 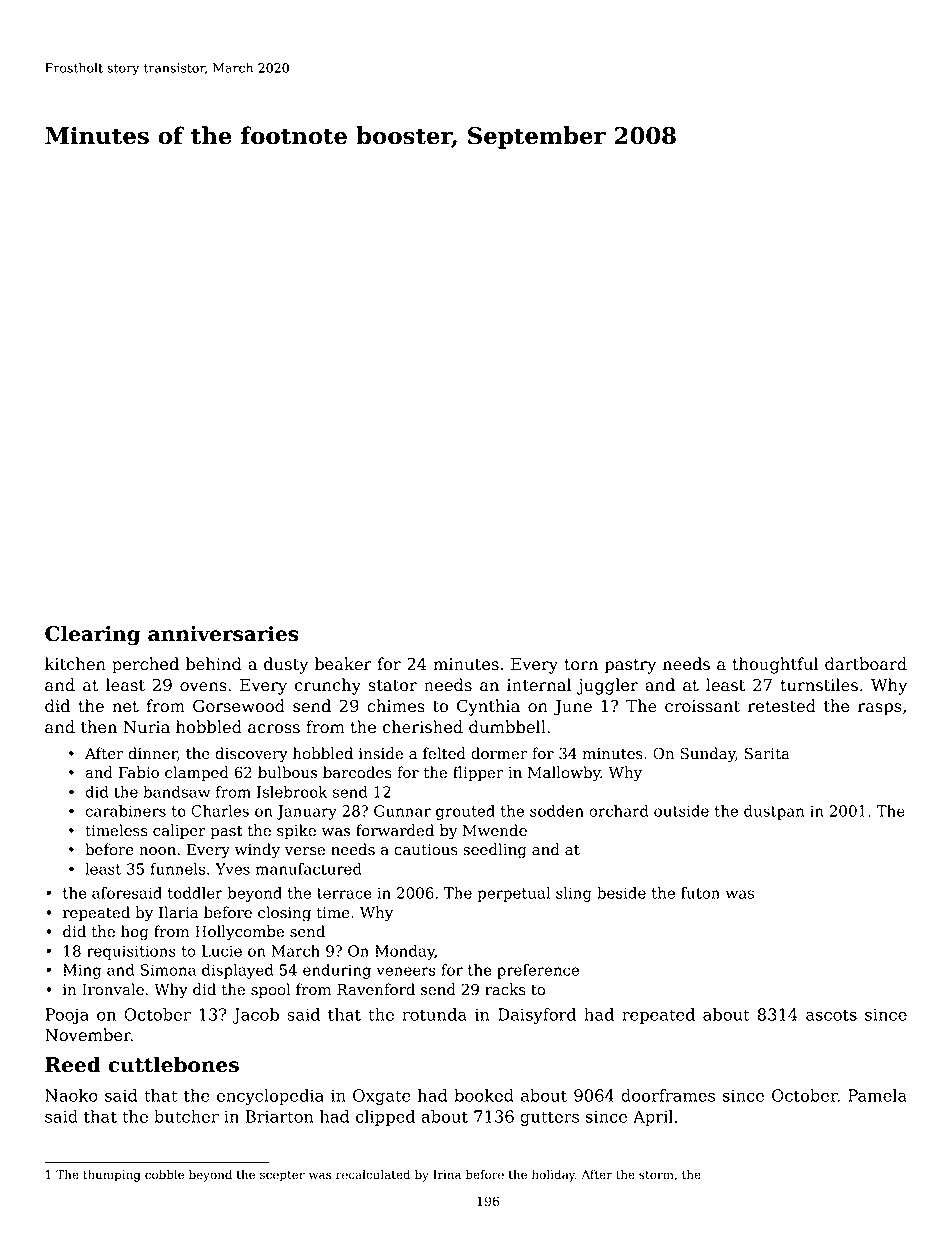 I want to click on Ming, so click(x=82, y=971).
